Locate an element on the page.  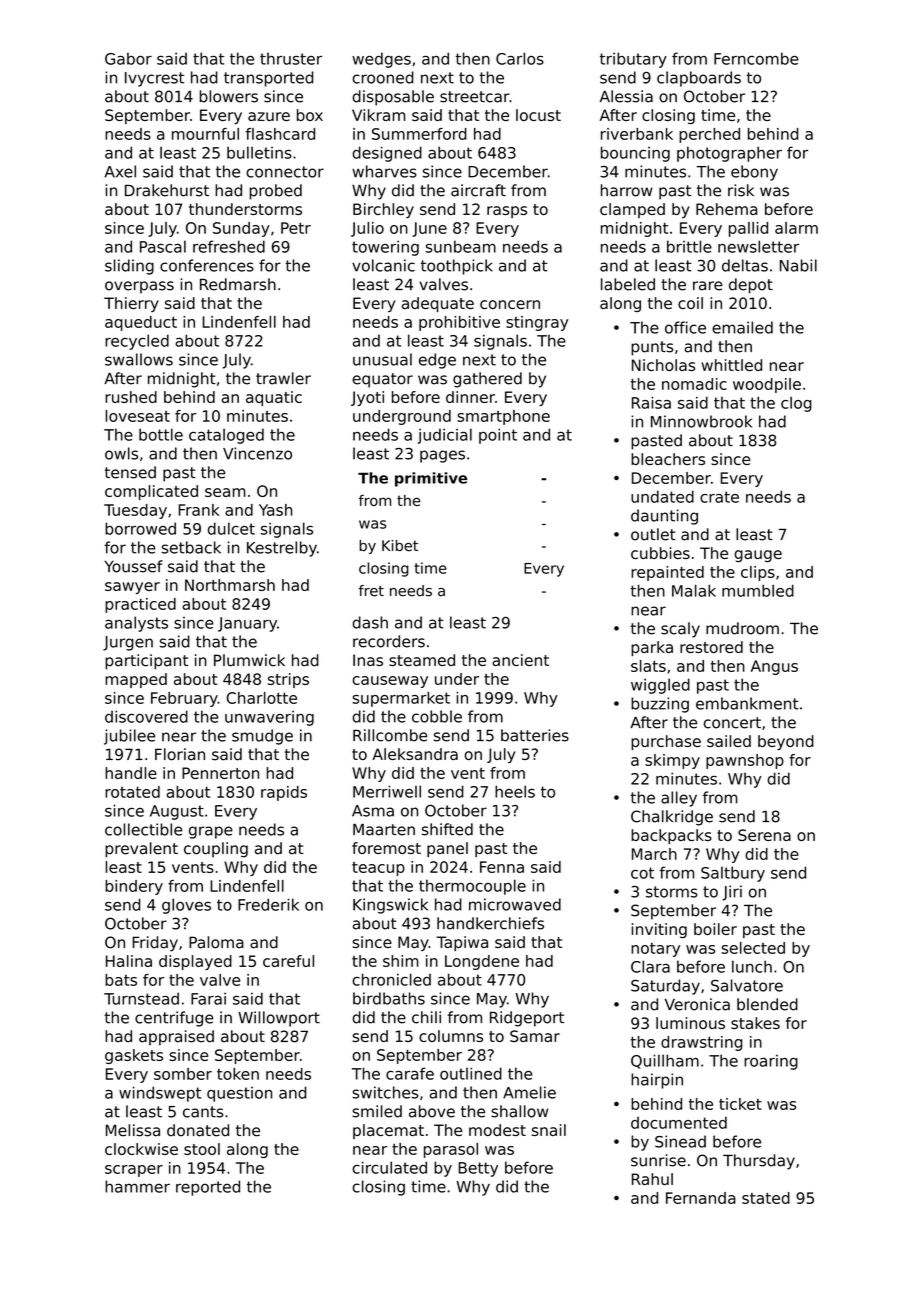
box is located at coordinates (310, 115).
